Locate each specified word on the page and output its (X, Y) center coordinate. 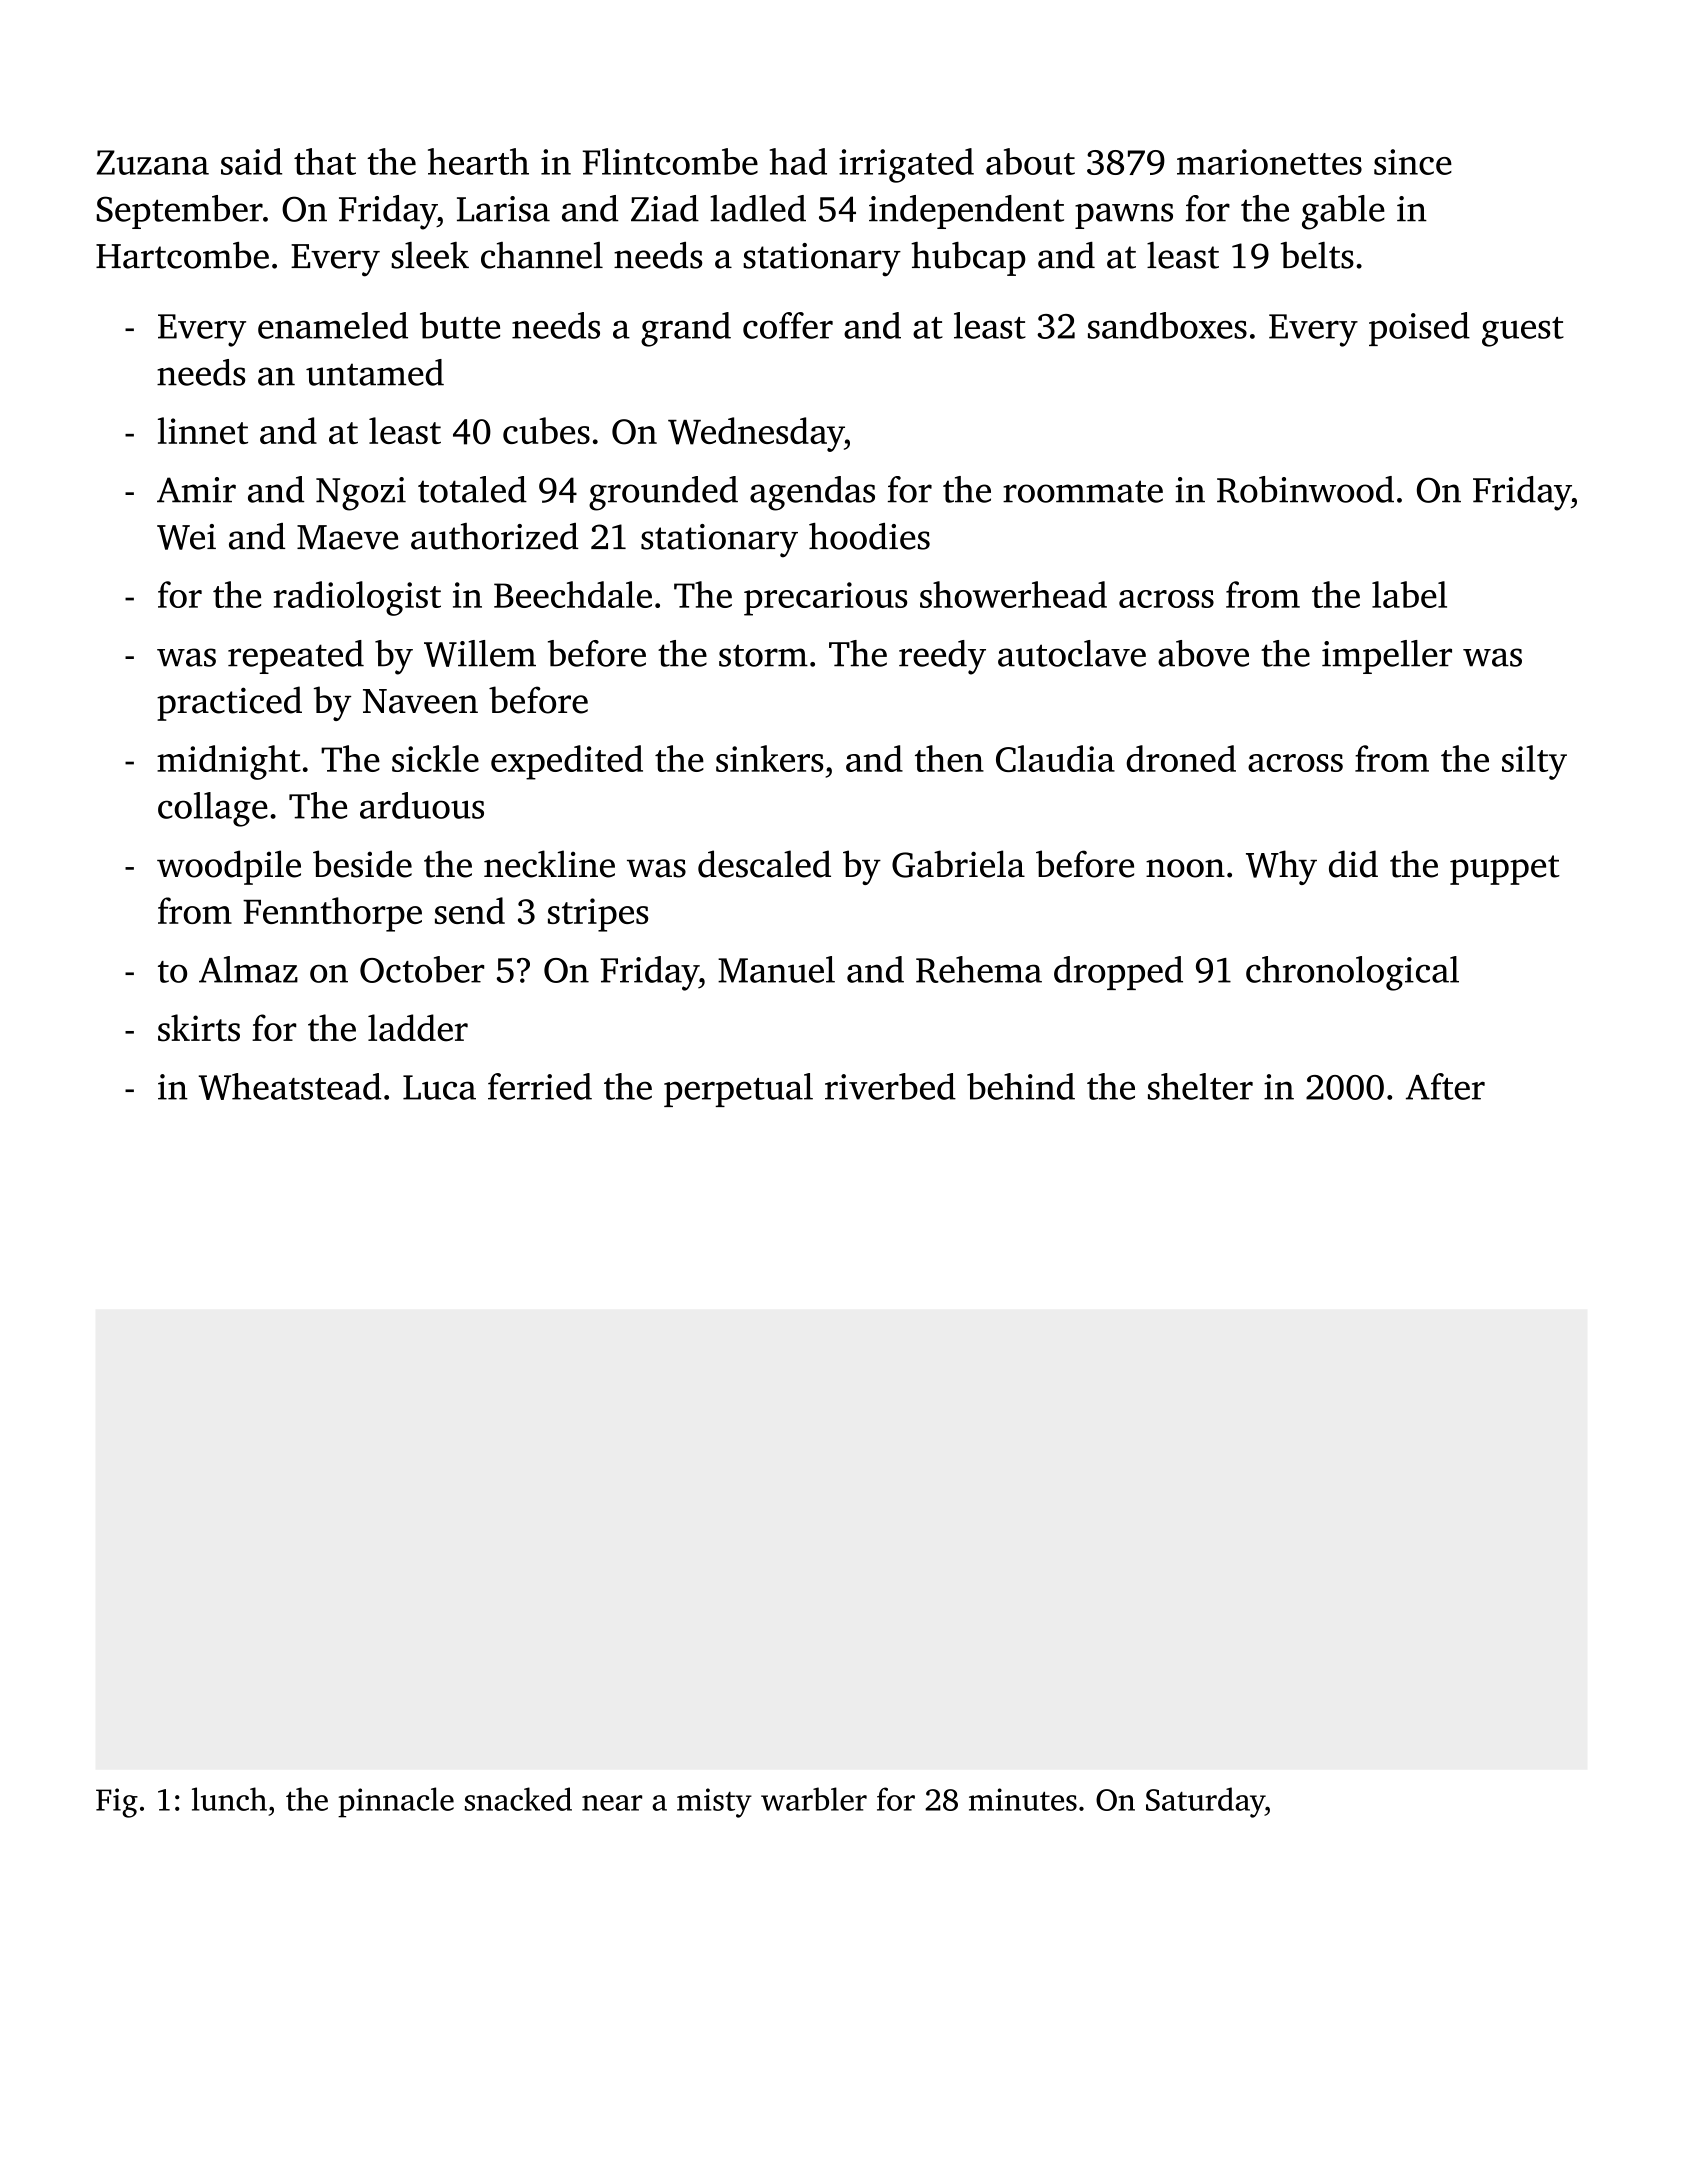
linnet (203, 430)
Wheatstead (289, 1086)
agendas (812, 493)
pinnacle (396, 1802)
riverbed (890, 1086)
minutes (1023, 1799)
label (1409, 594)
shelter (1200, 1086)
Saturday (1205, 1802)
